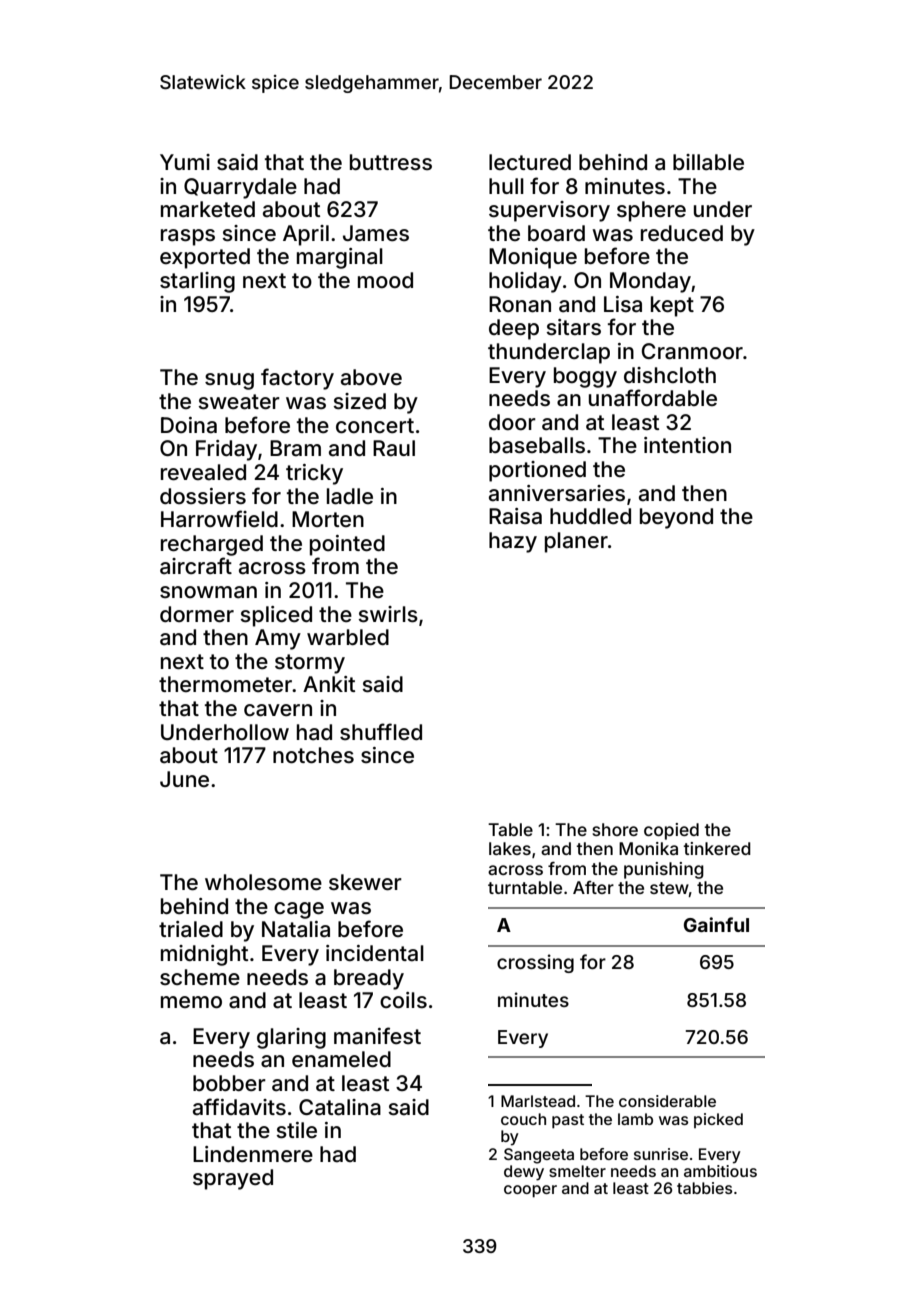 The image size is (924, 1311). I want to click on buttress, so click(391, 162).
